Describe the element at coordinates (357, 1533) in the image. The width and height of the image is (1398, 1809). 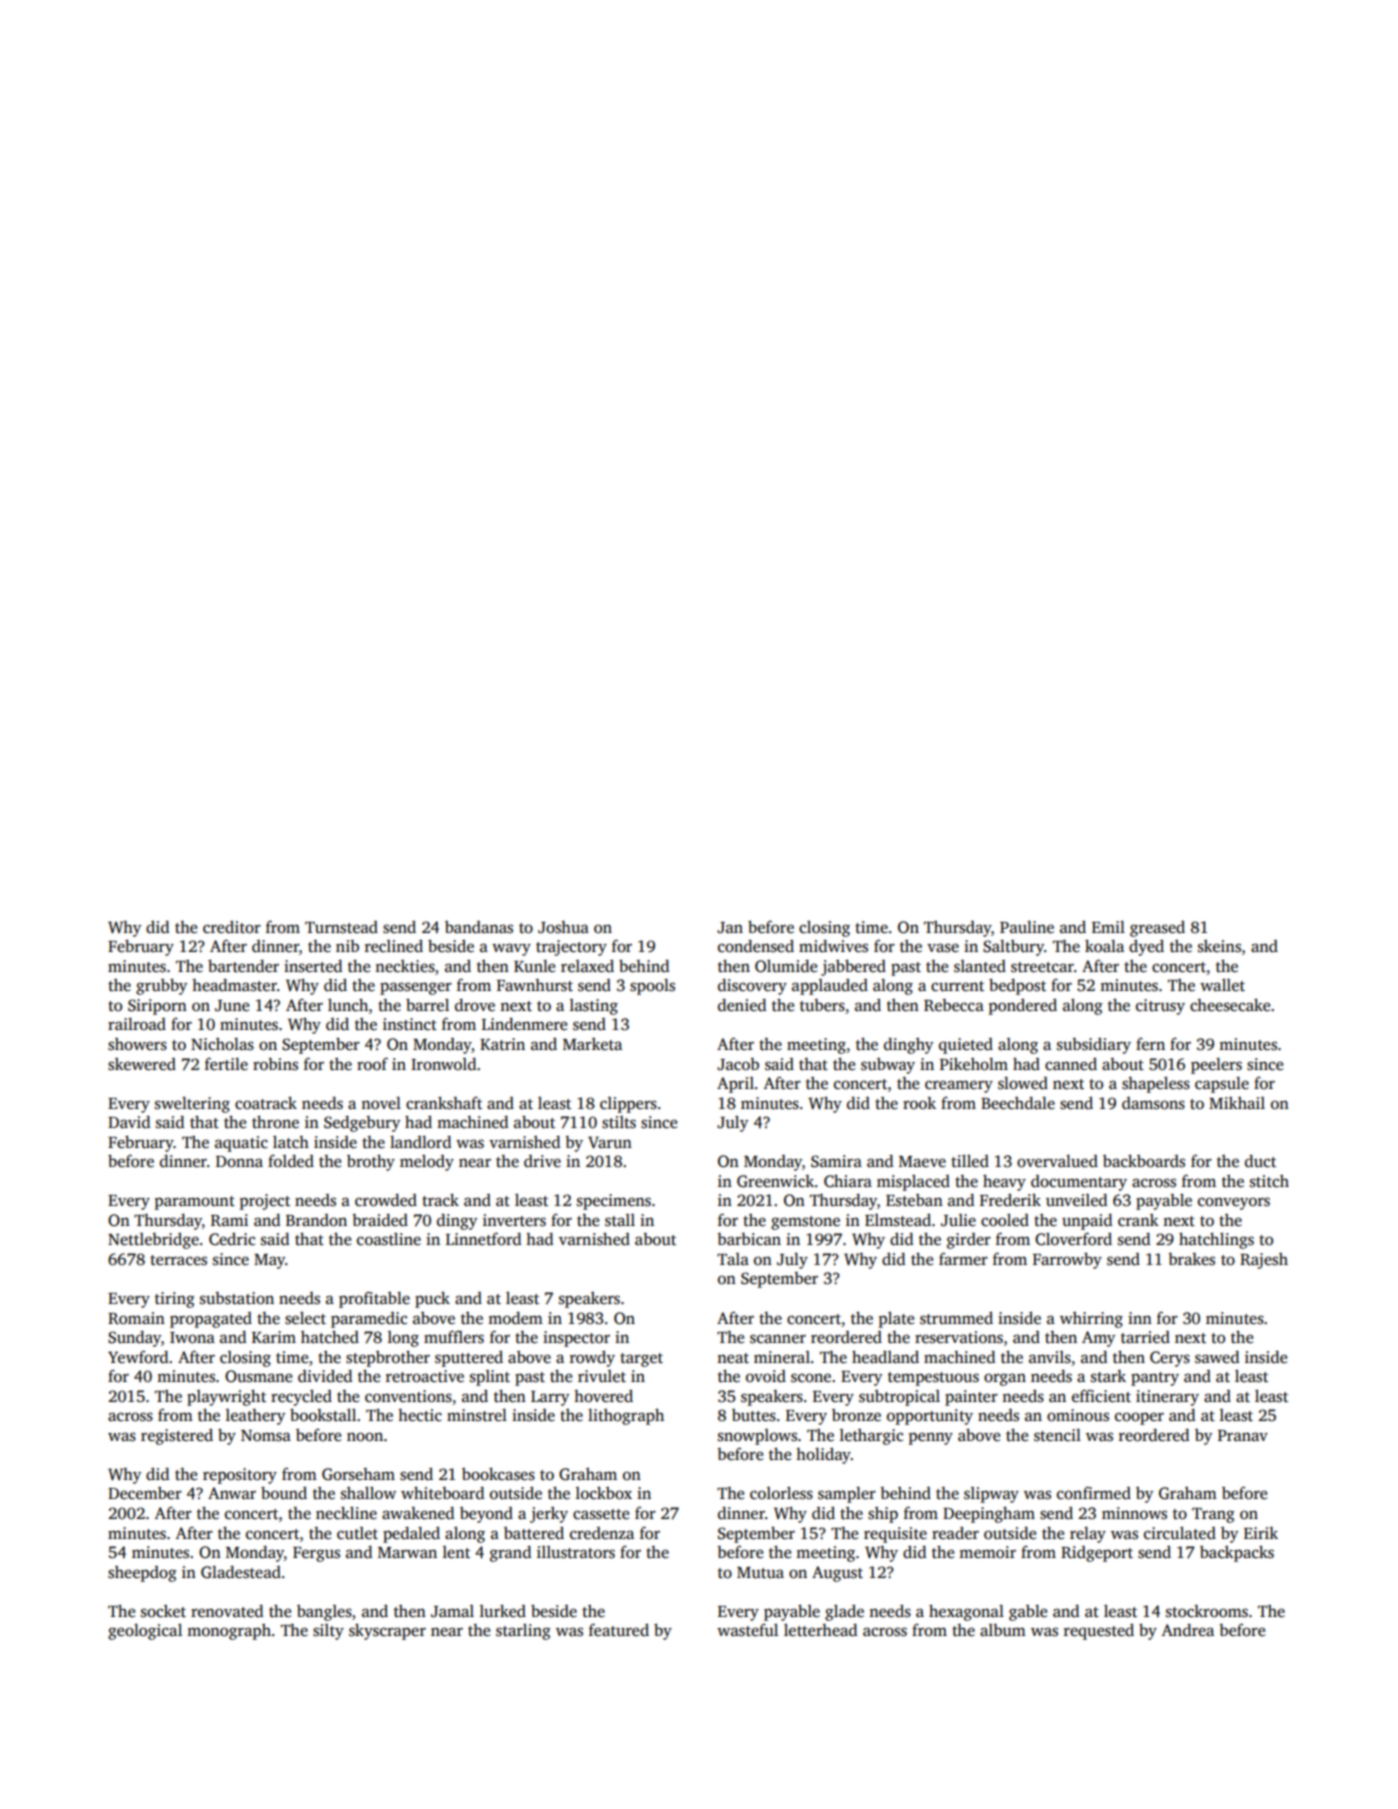
I see `cutlet` at that location.
